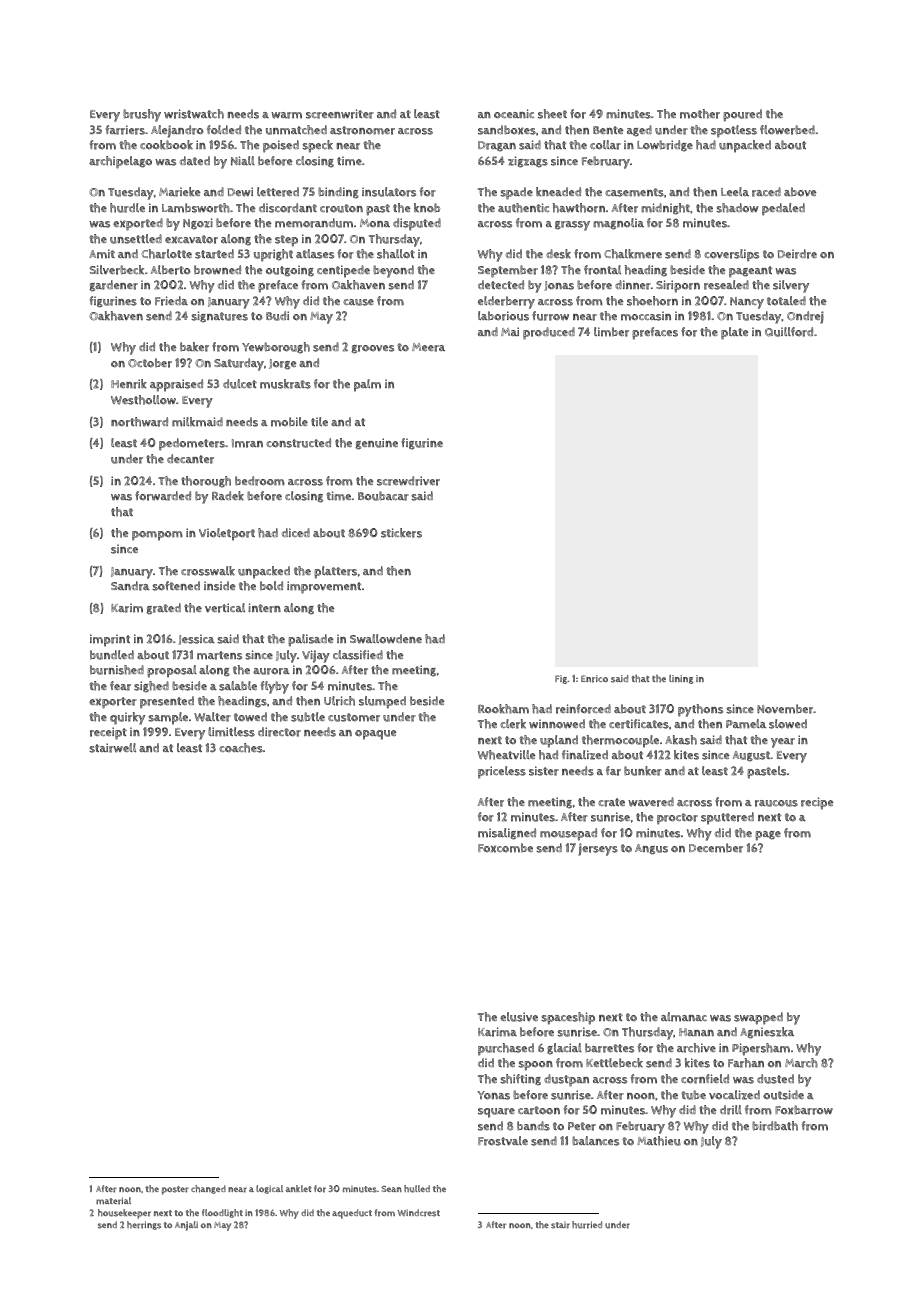  Describe the element at coordinates (113, 1201) in the screenshot. I see `material` at that location.
